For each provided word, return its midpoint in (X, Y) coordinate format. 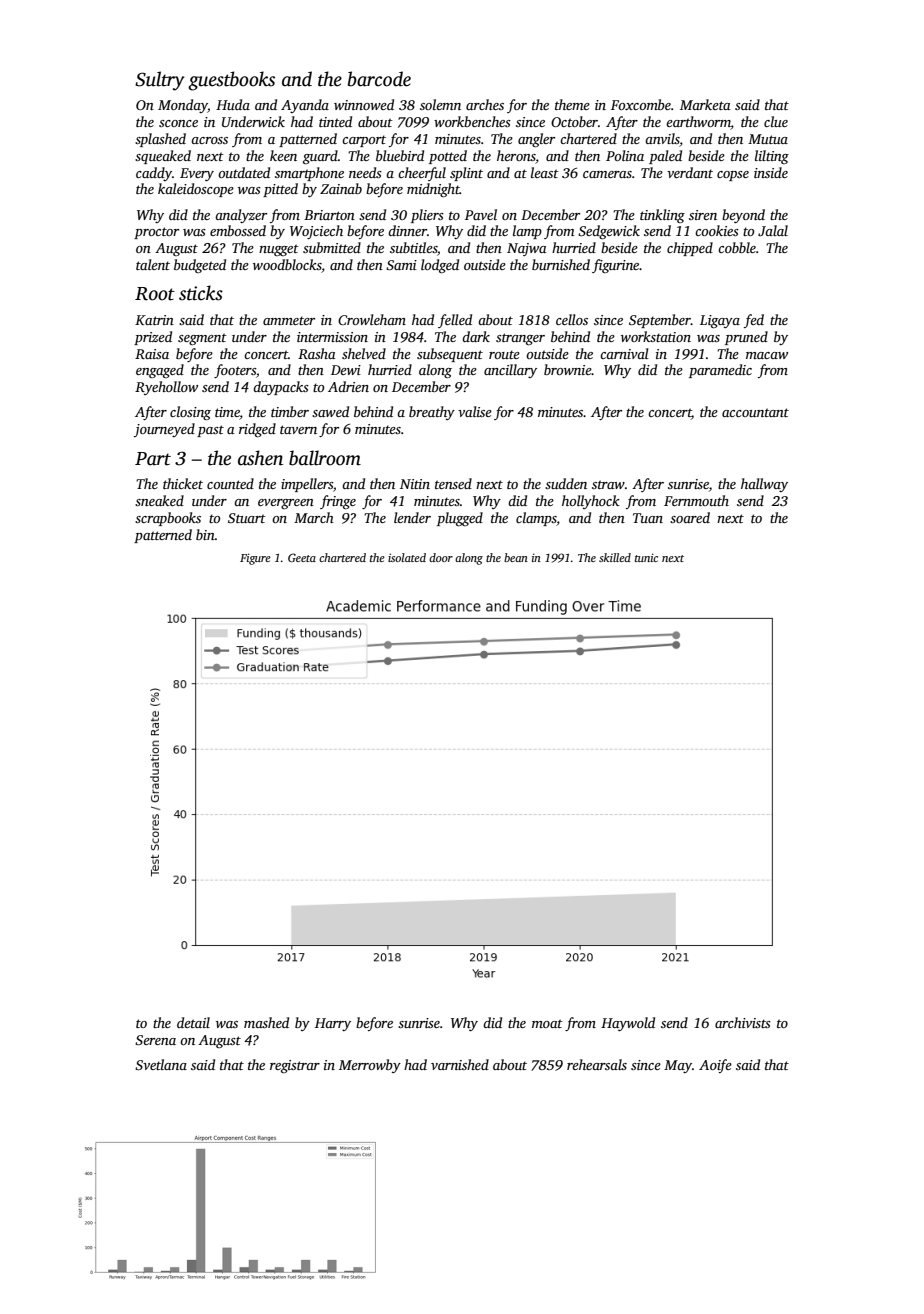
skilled (615, 557)
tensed (453, 483)
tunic (646, 557)
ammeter (289, 320)
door (441, 557)
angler (536, 140)
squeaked (163, 157)
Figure (255, 559)
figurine (616, 266)
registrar (295, 1066)
